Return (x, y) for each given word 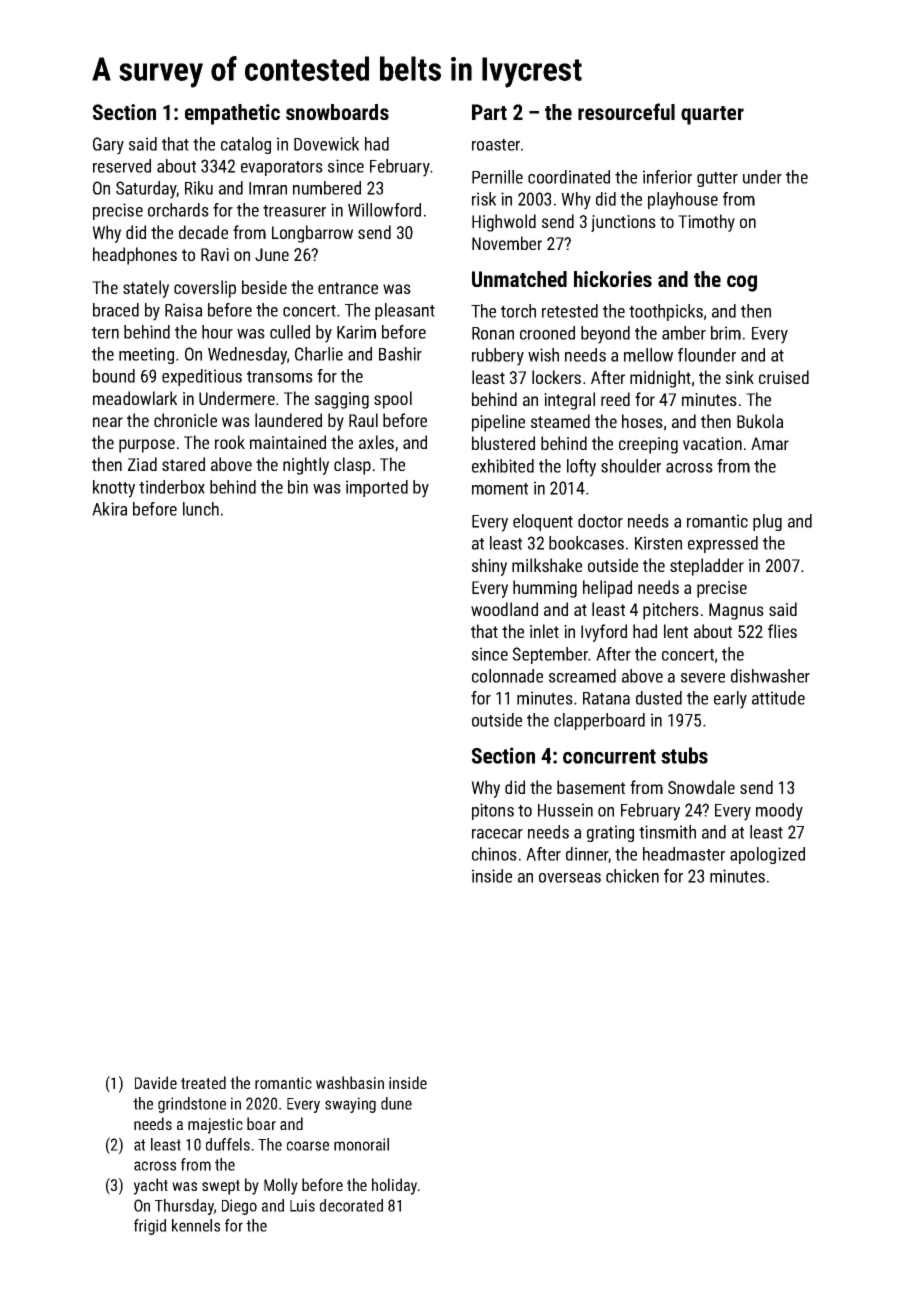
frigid (150, 1227)
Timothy (706, 223)
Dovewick (326, 144)
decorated (351, 1205)
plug (767, 522)
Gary (108, 146)
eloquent (543, 522)
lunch (201, 509)
